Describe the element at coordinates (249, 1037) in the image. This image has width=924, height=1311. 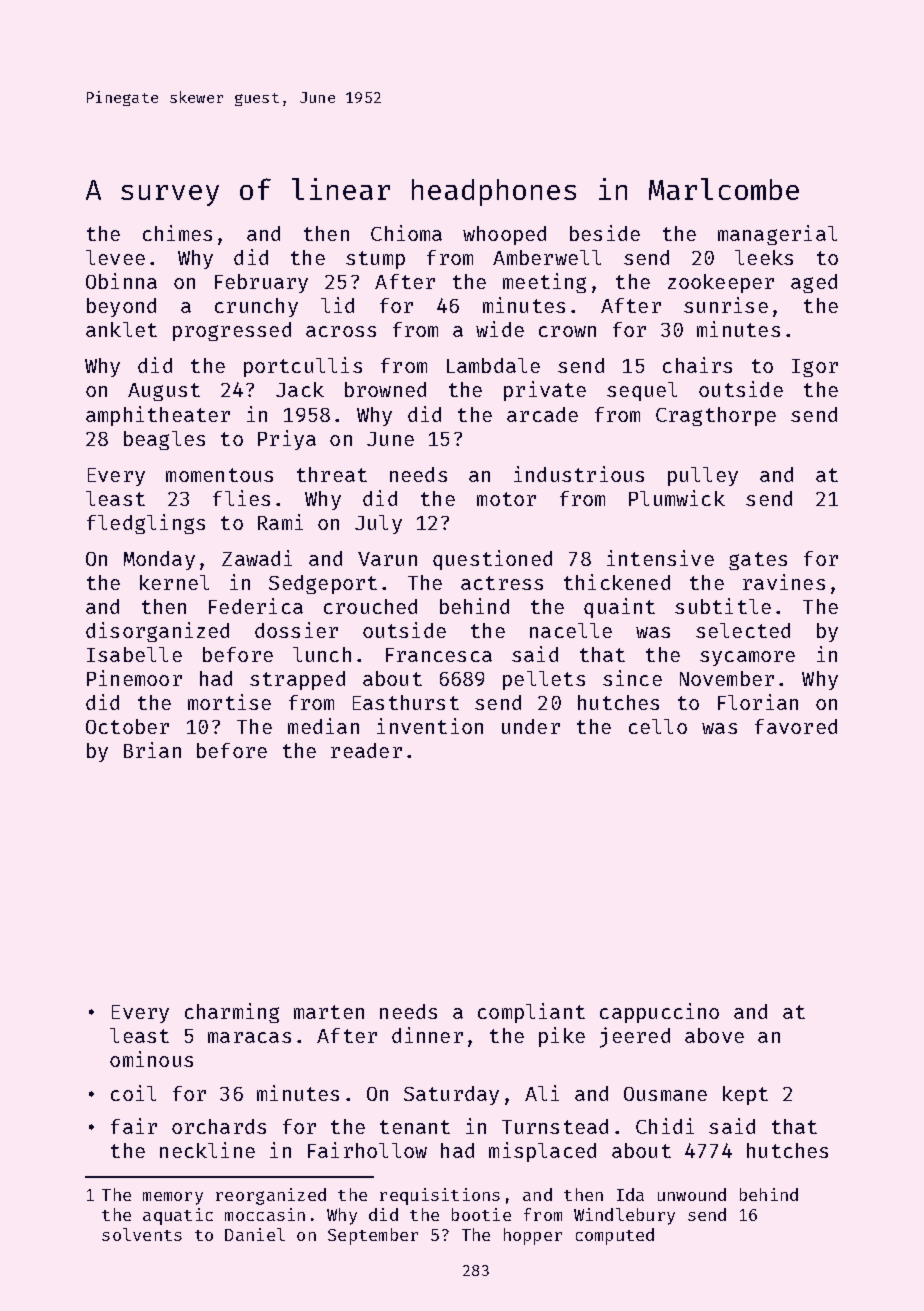
I see `maracas` at that location.
